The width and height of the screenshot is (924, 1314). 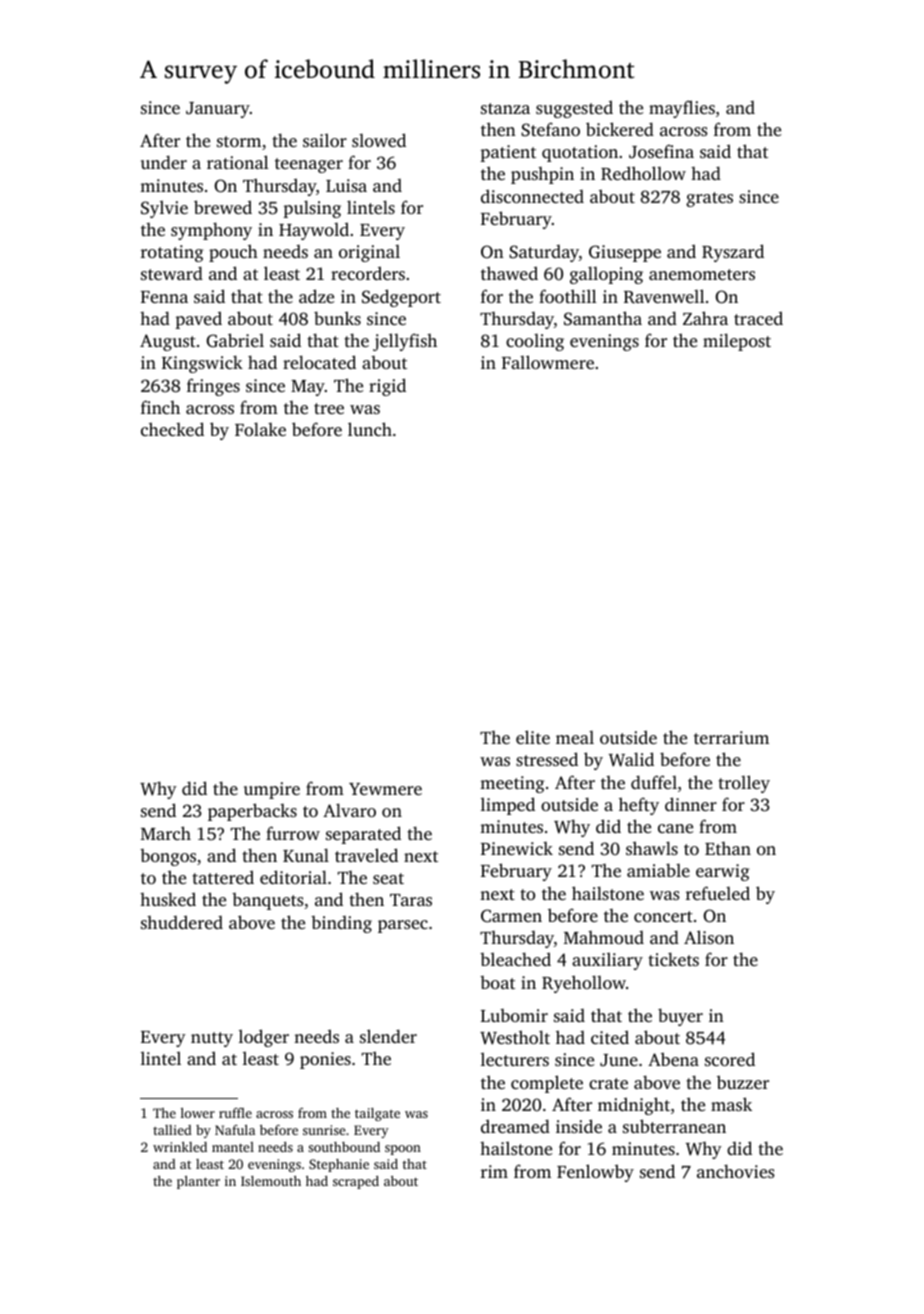 What do you see at coordinates (198, 1182) in the screenshot?
I see `planter` at bounding box center [198, 1182].
